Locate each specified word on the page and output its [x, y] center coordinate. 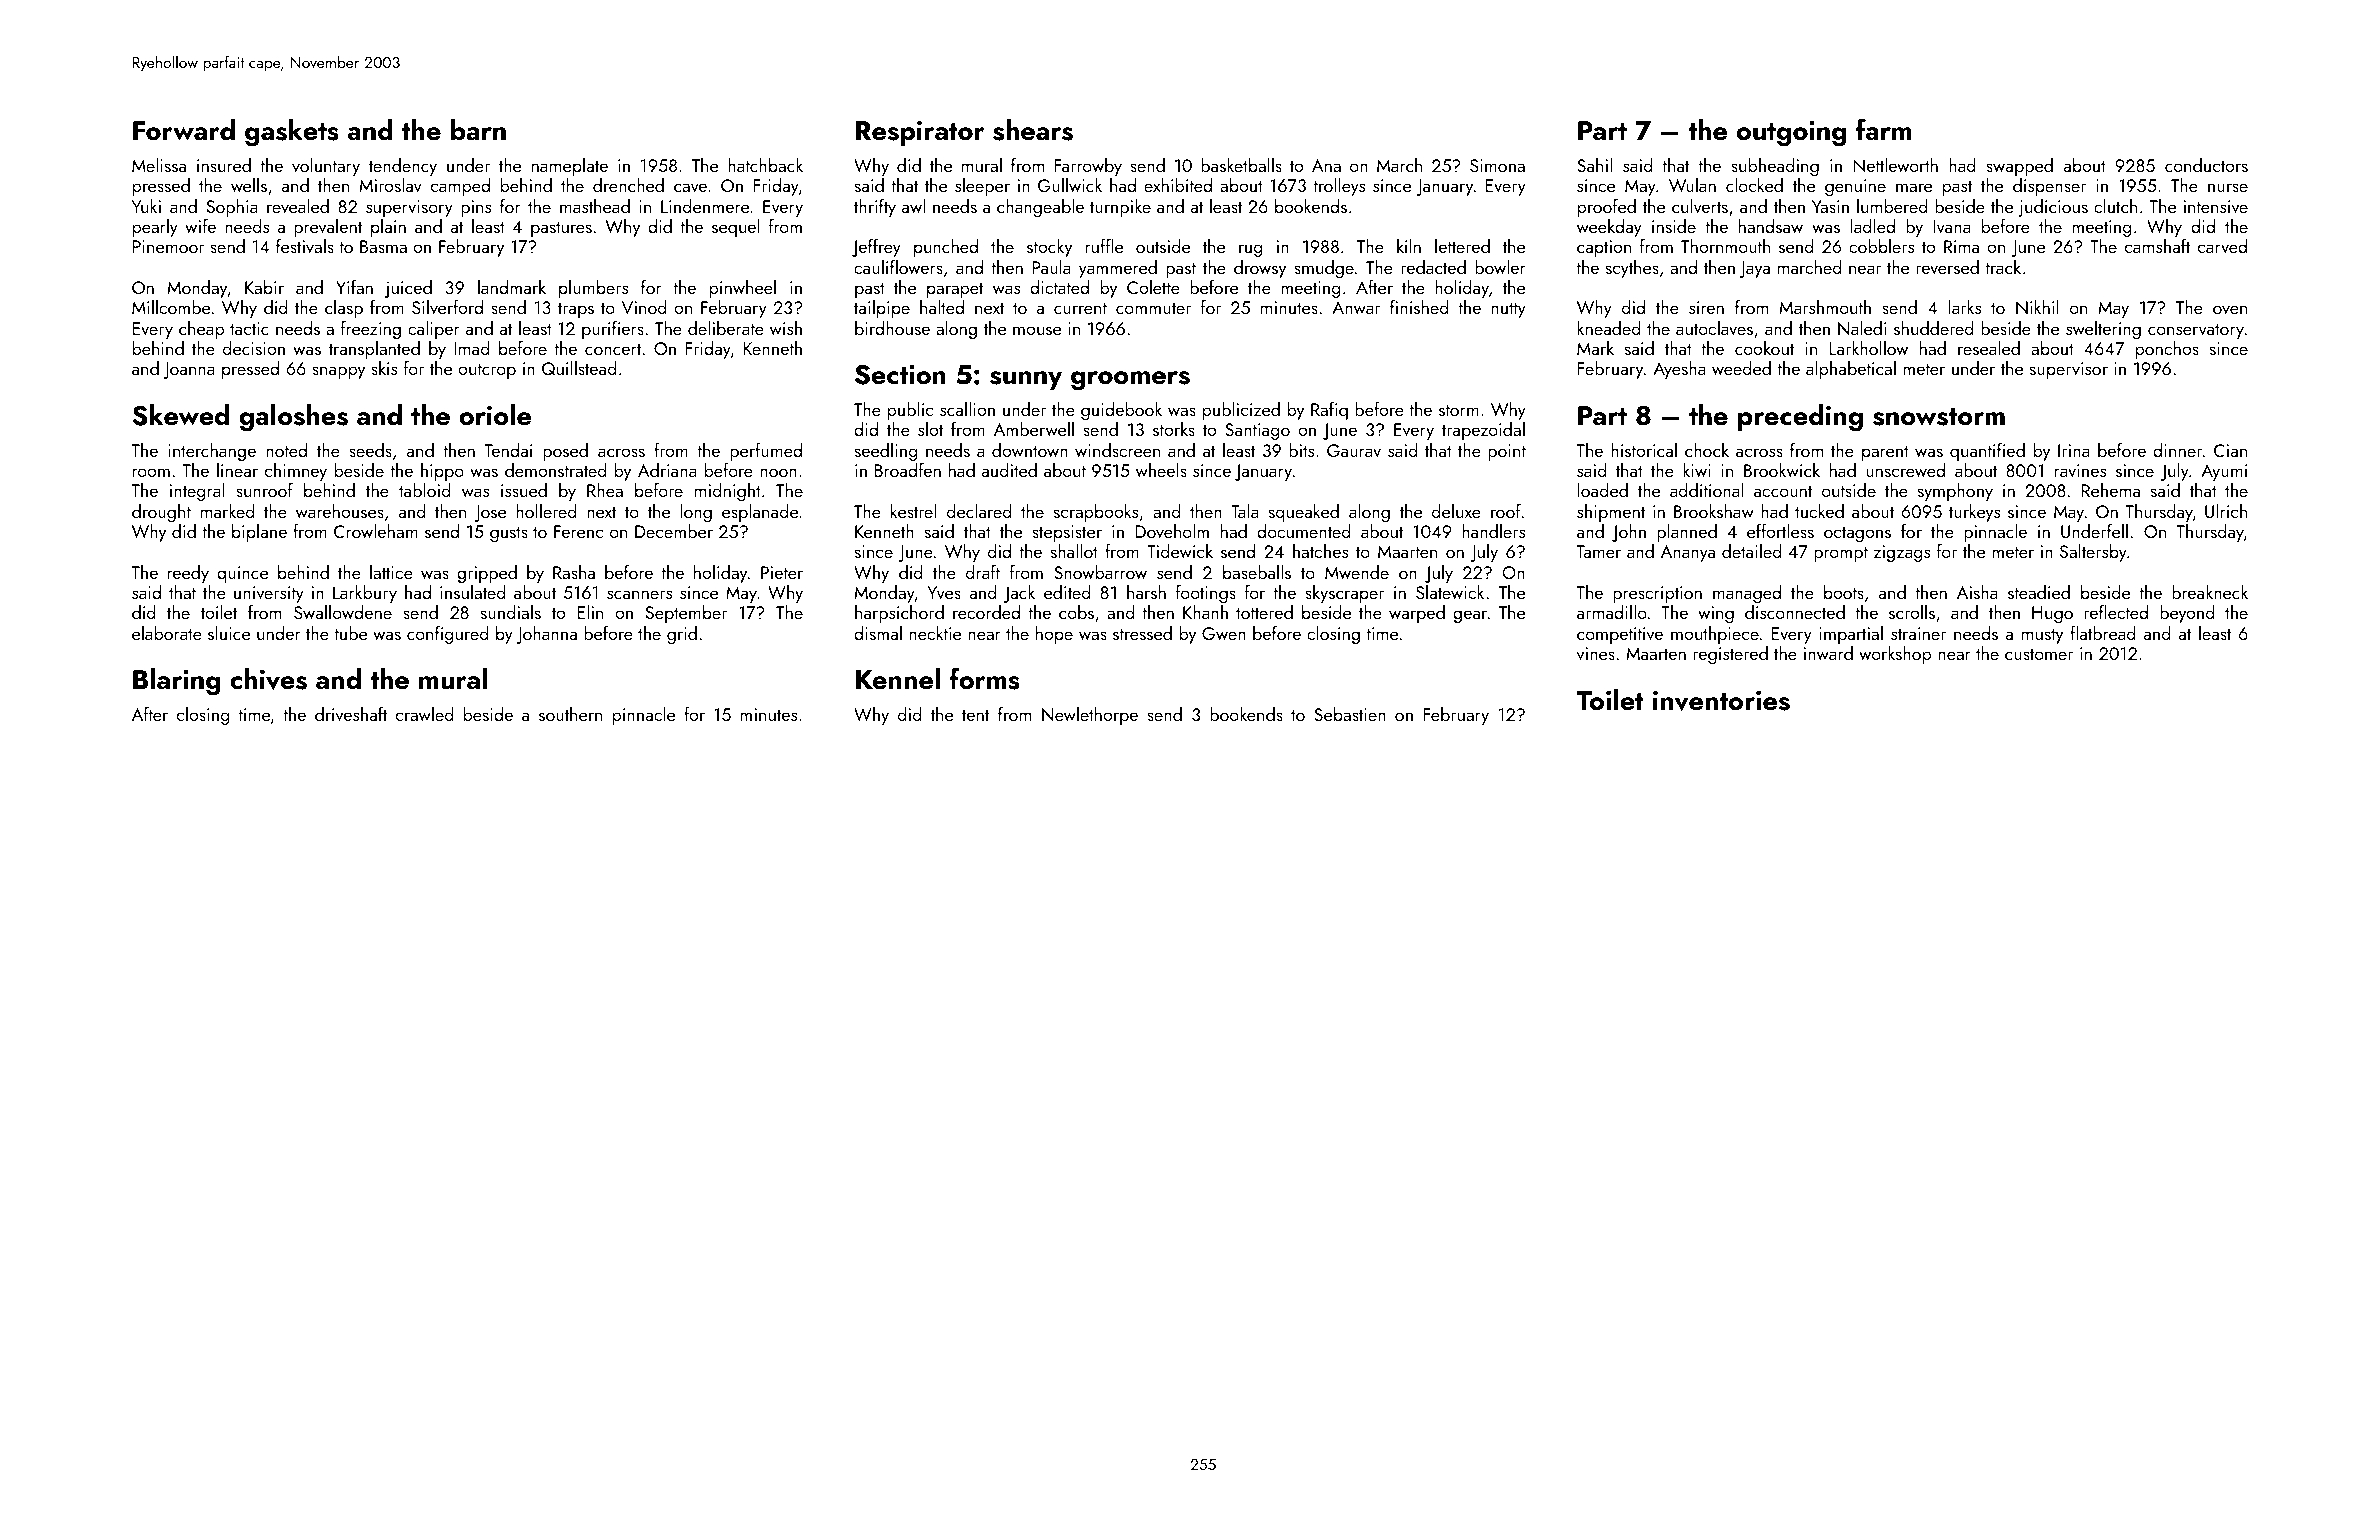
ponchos [2167, 350]
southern [570, 714]
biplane [259, 533]
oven [2230, 309]
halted [942, 307]
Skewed [180, 415]
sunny [1026, 380]
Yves [944, 592]
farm [1884, 129]
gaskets [292, 133]
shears [1033, 130]
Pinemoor [168, 246]
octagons [1857, 534]
